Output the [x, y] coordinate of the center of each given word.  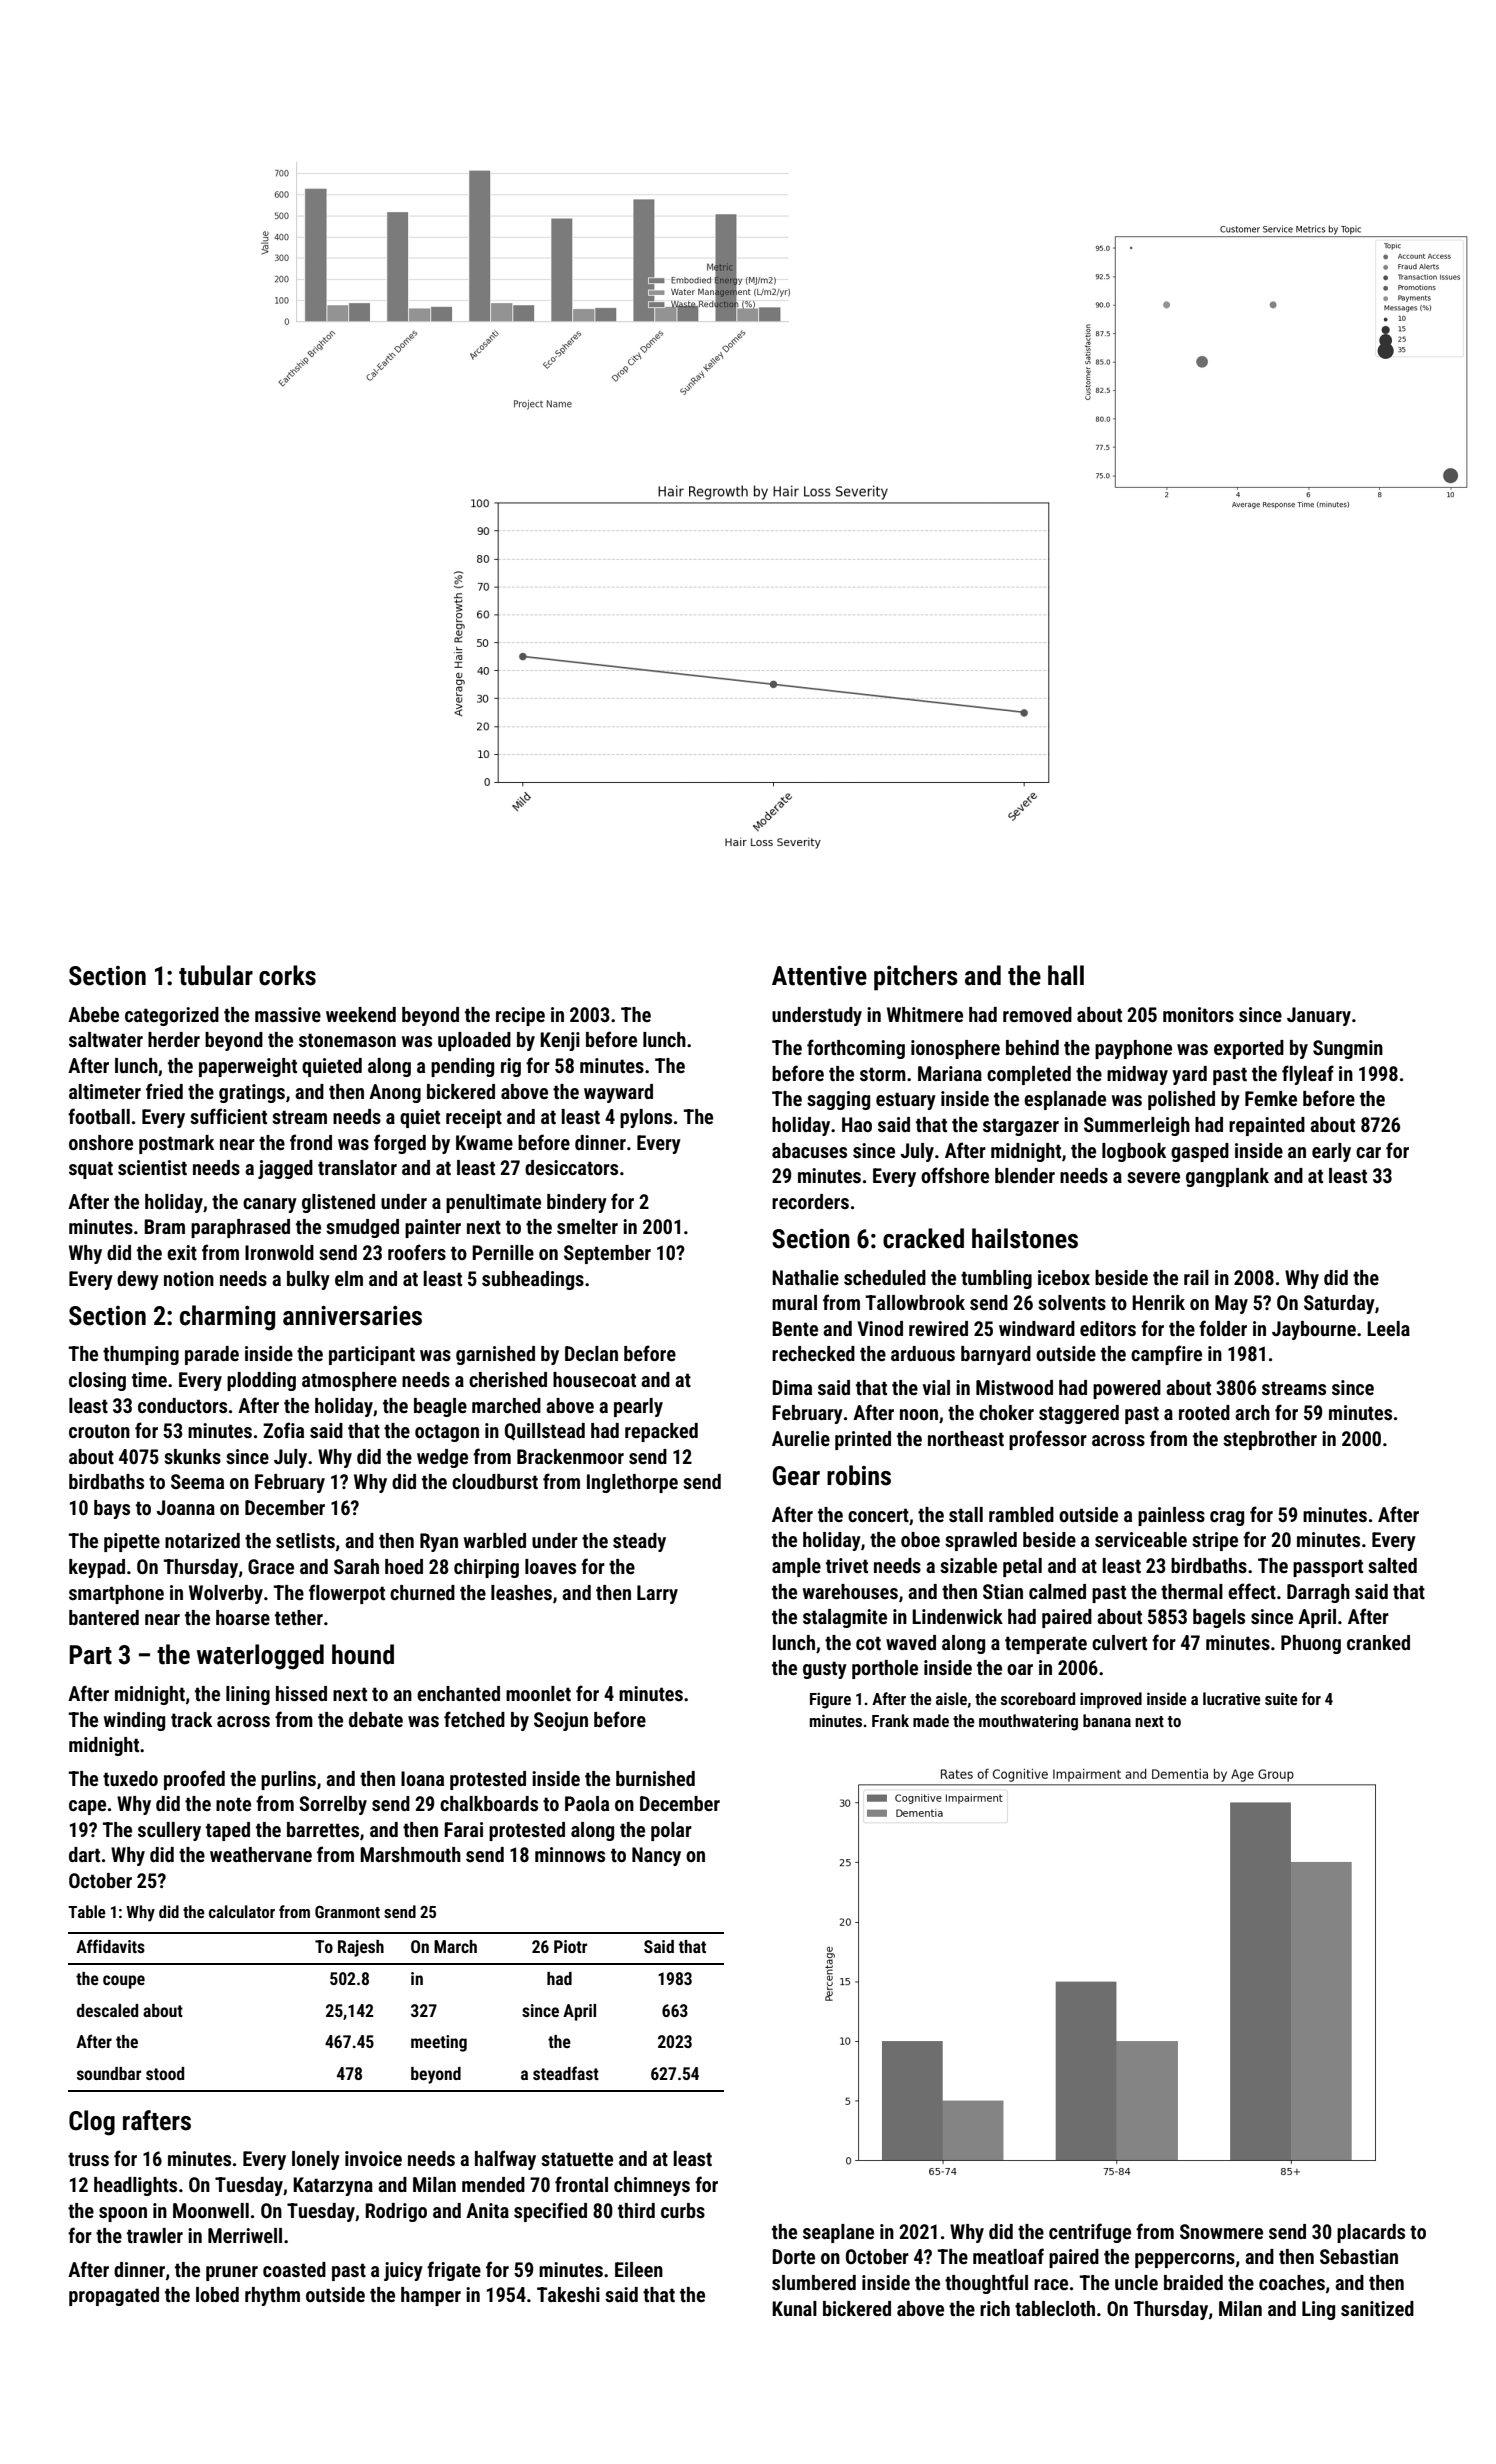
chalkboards [489, 1803]
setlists [305, 1540]
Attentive [819, 976]
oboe [920, 1539]
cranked [1378, 1642]
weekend [361, 1014]
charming [227, 1318]
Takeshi [568, 2294]
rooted [1204, 1412]
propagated [114, 2296]
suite [1281, 1698]
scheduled [885, 1277]
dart [84, 1854]
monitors [1198, 1014]
